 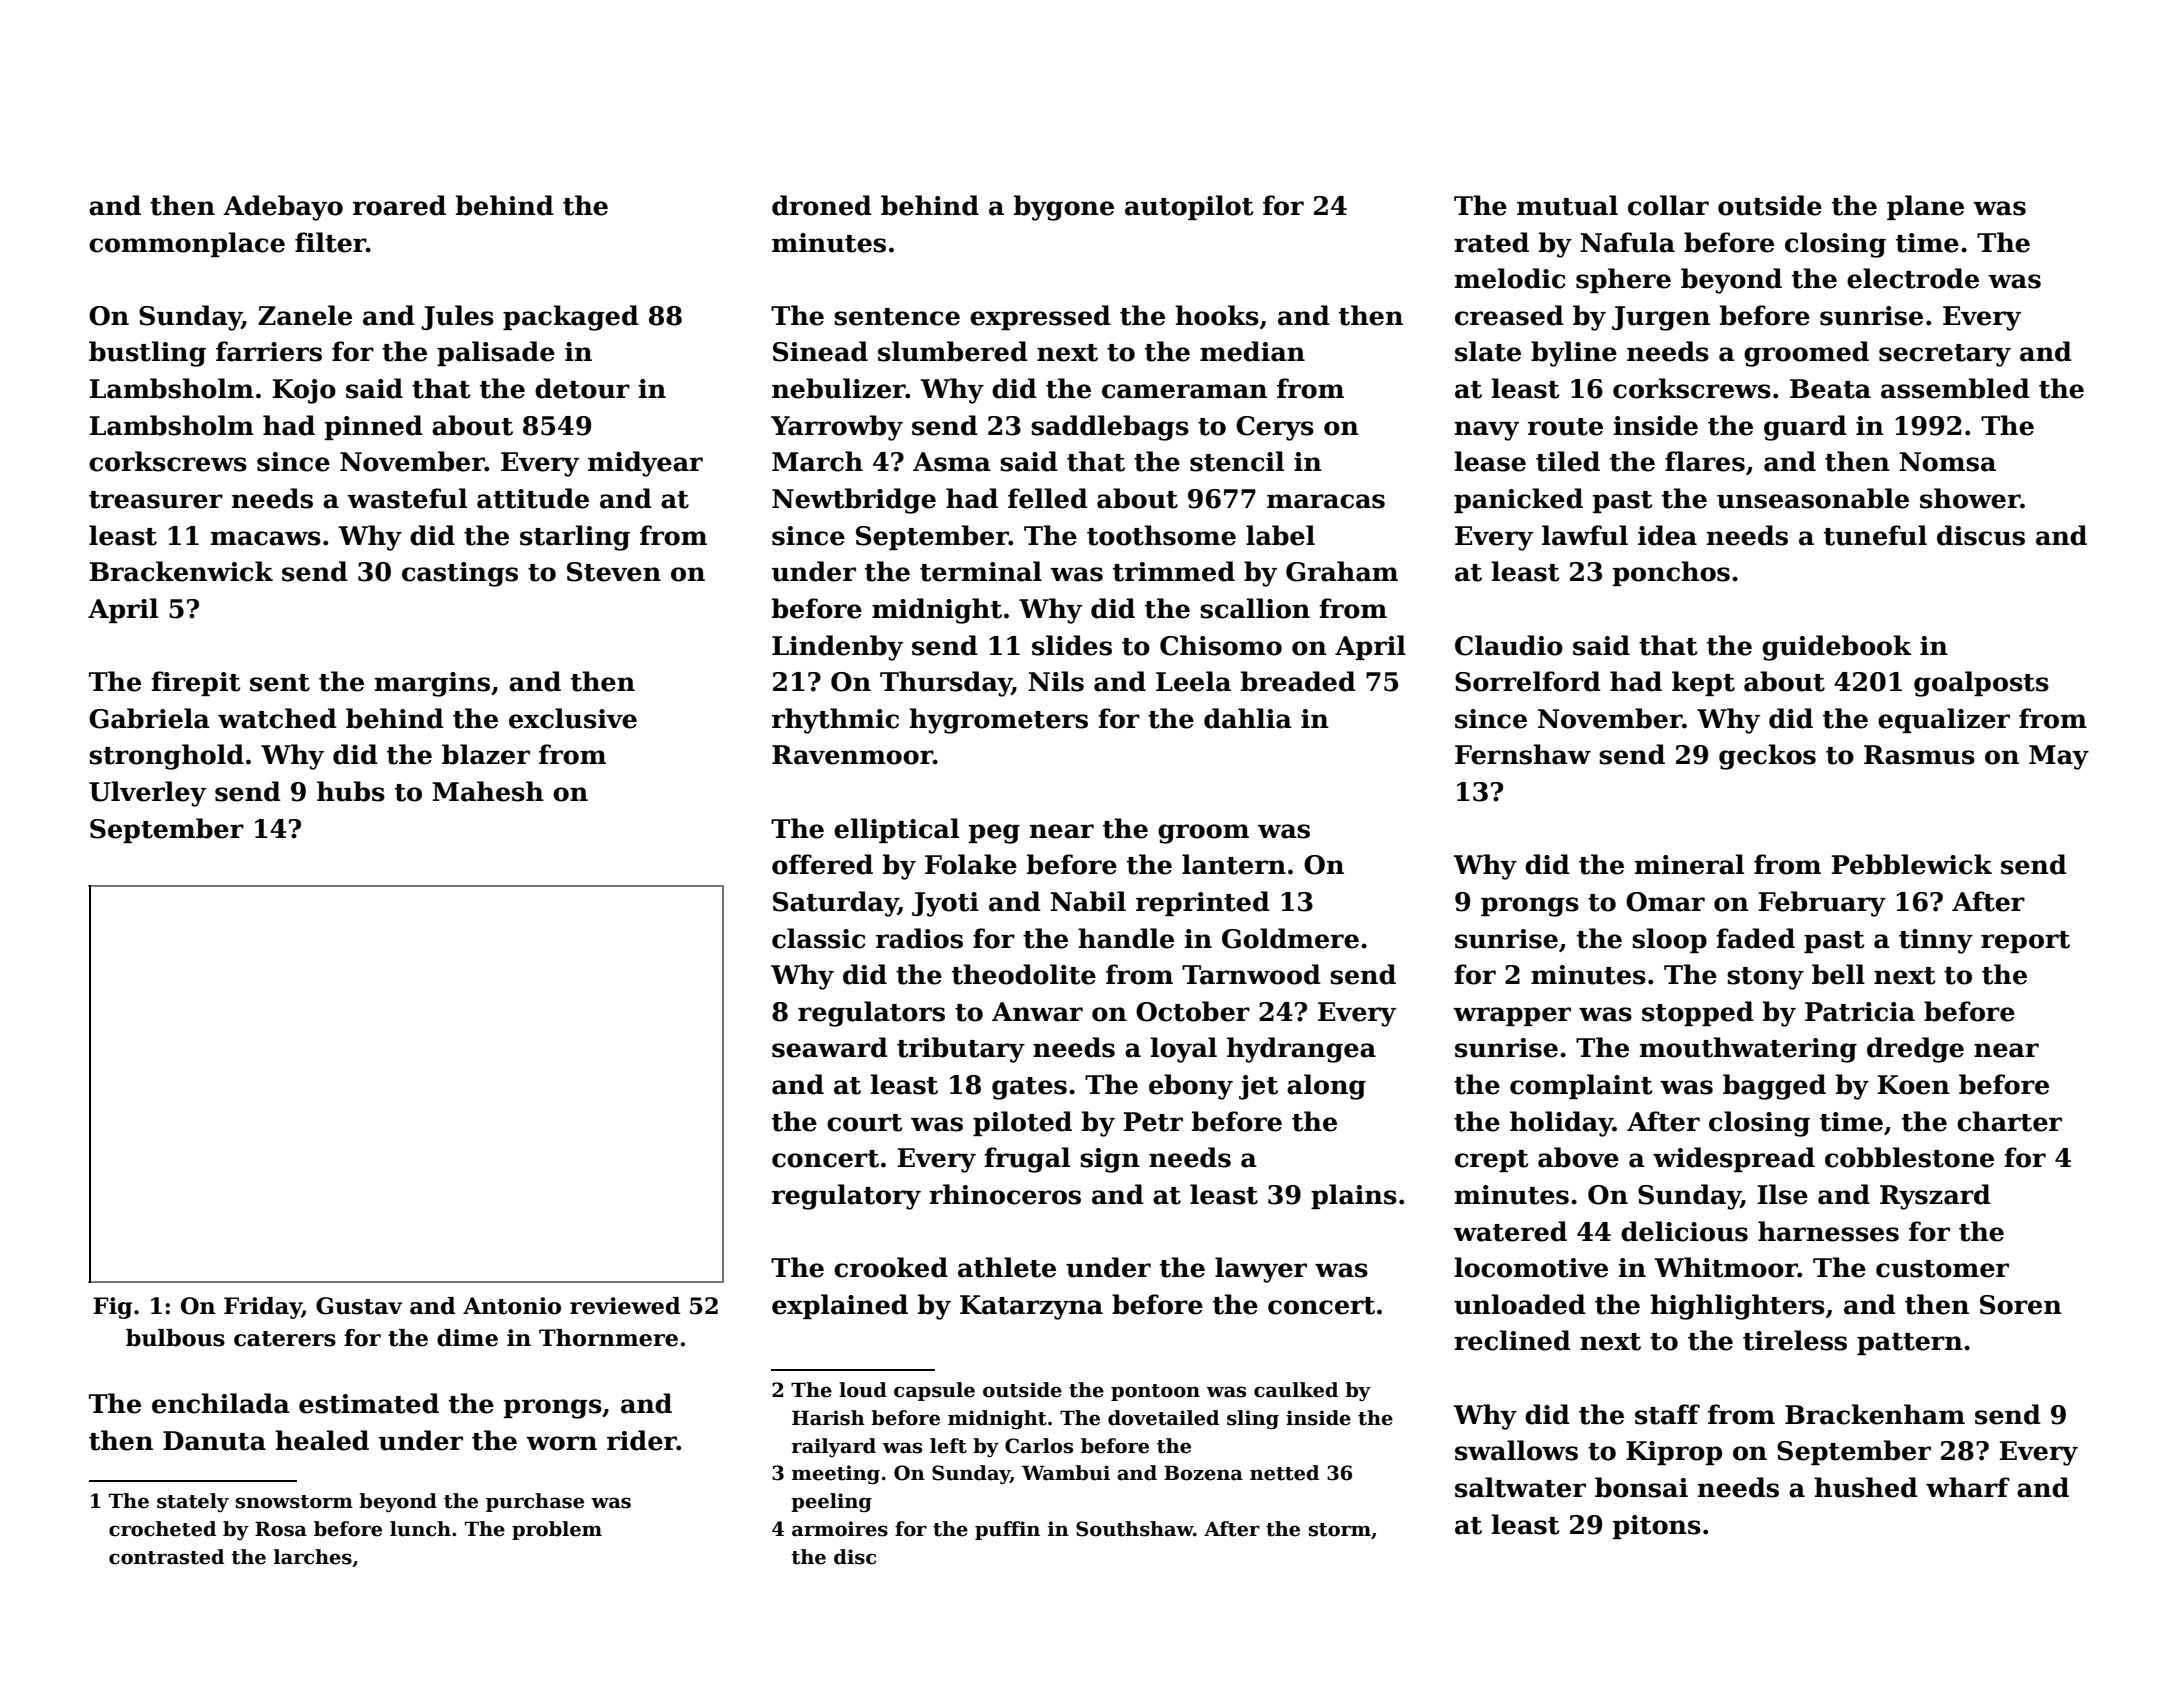 I want to click on collar, so click(x=1668, y=205).
